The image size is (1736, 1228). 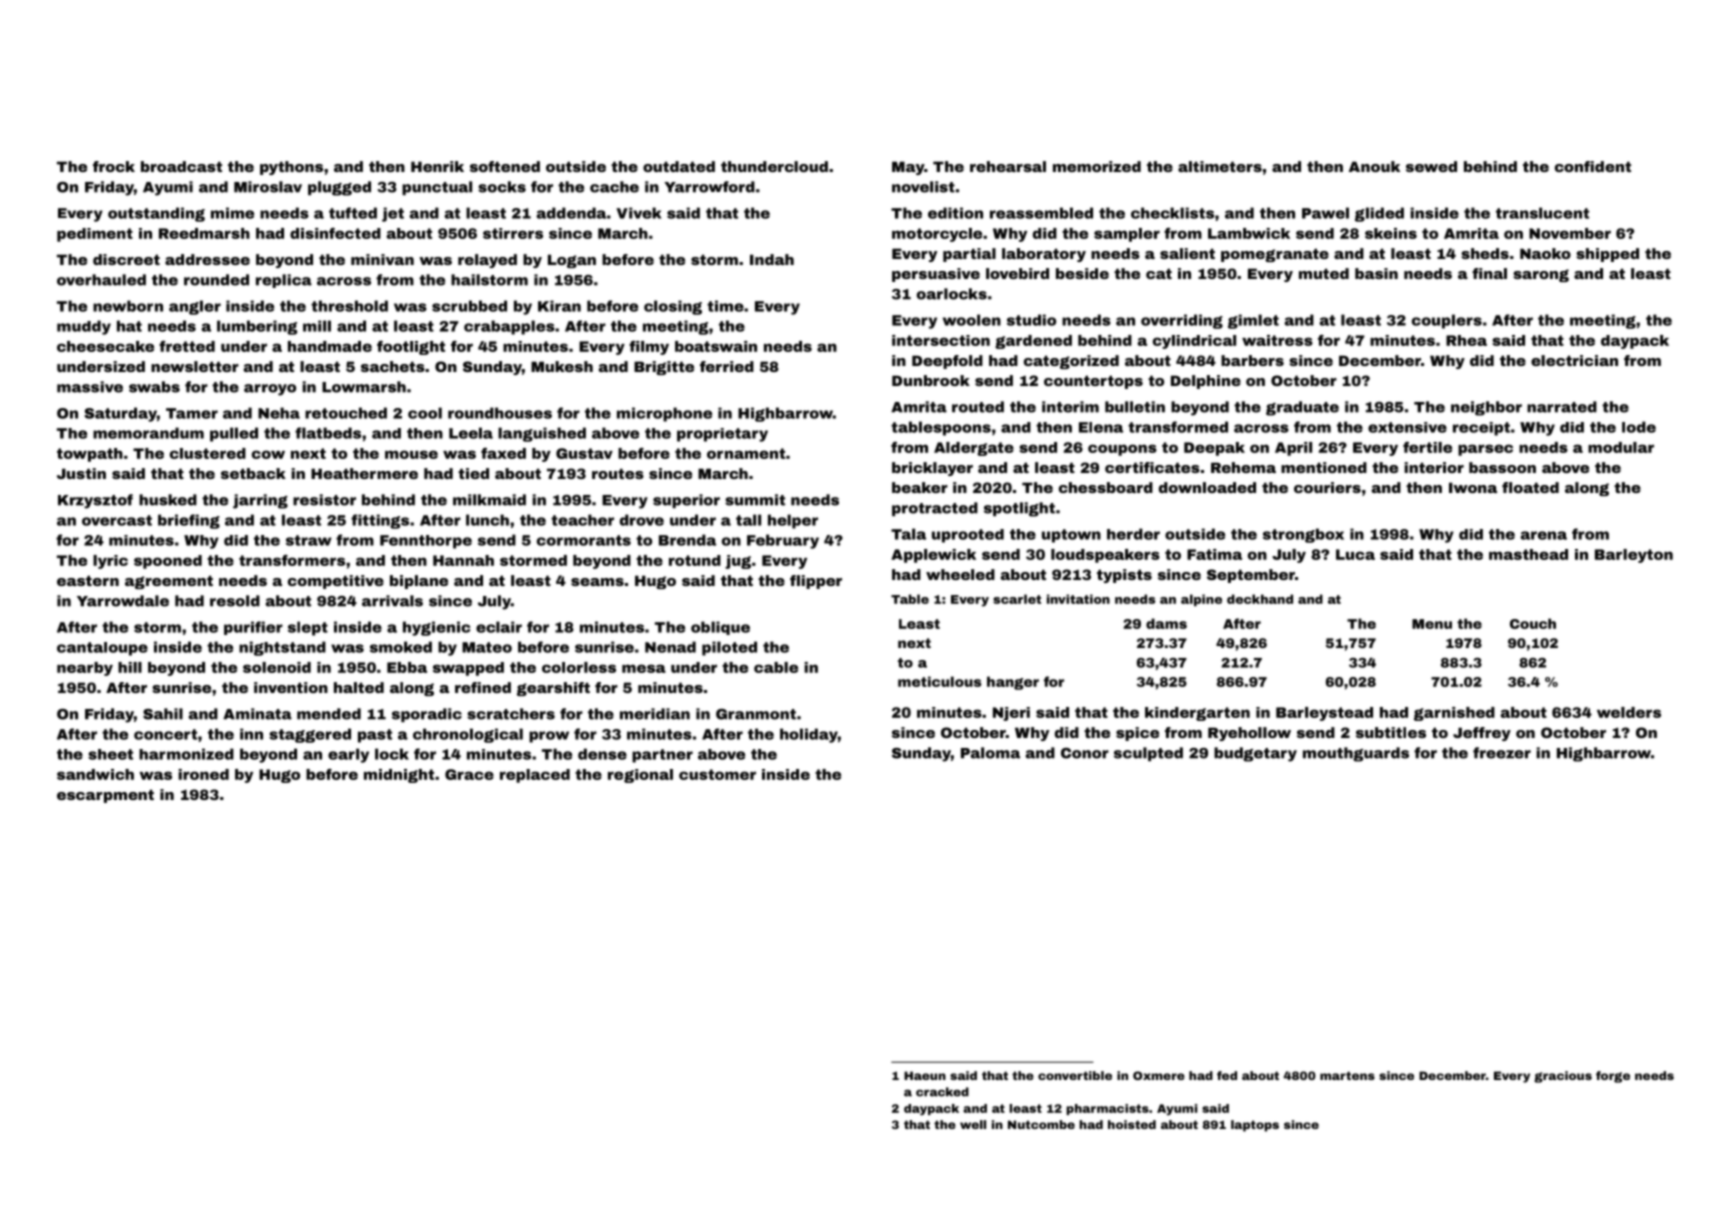 I want to click on escarpment, so click(x=105, y=796).
